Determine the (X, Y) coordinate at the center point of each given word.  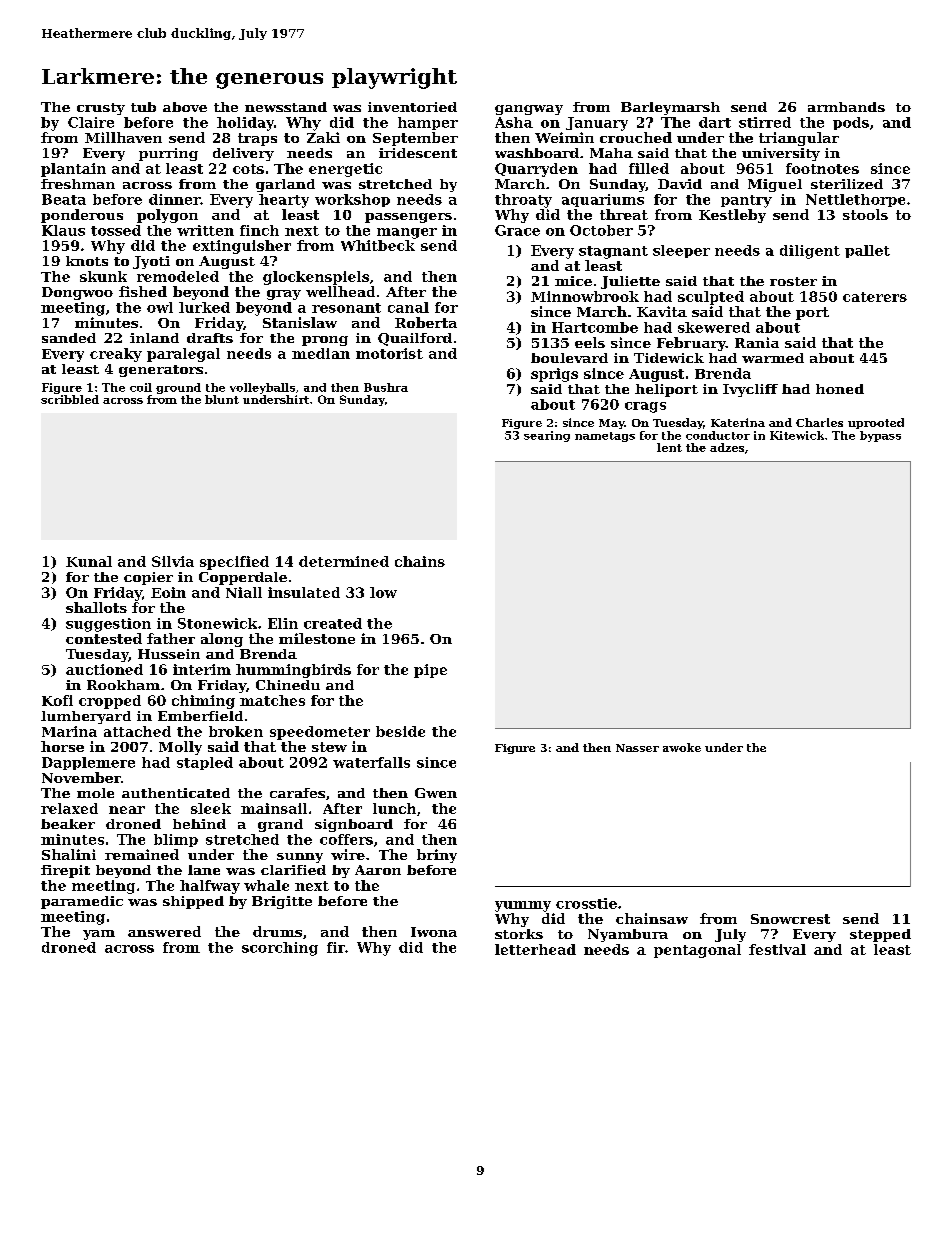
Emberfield (200, 716)
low (383, 592)
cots (248, 169)
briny (437, 856)
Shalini (69, 854)
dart (715, 122)
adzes (727, 447)
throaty (523, 201)
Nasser (637, 748)
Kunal (89, 561)
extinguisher (242, 247)
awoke (682, 747)
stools (865, 214)
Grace (517, 230)
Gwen (436, 793)
